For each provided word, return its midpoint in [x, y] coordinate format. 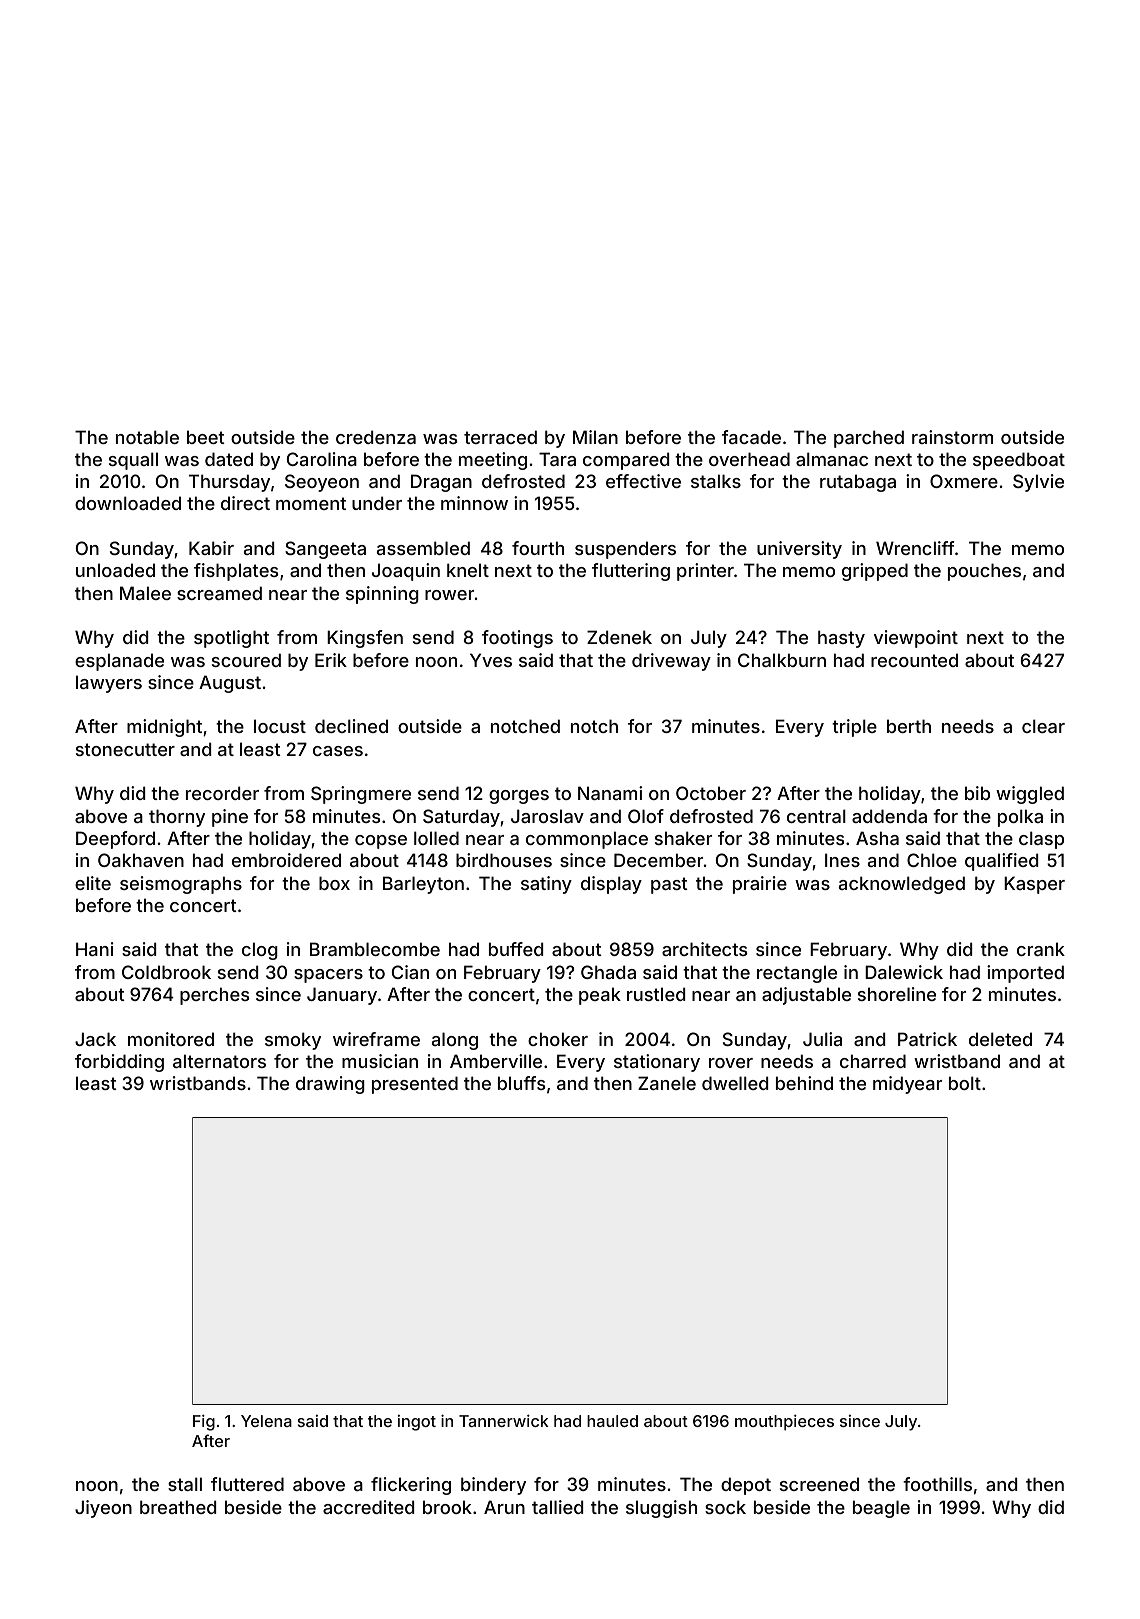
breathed [178, 1507]
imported [1025, 974]
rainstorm [952, 437]
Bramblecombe [375, 949]
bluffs [521, 1083]
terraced [500, 437]
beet [206, 437]
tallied [557, 1507]
